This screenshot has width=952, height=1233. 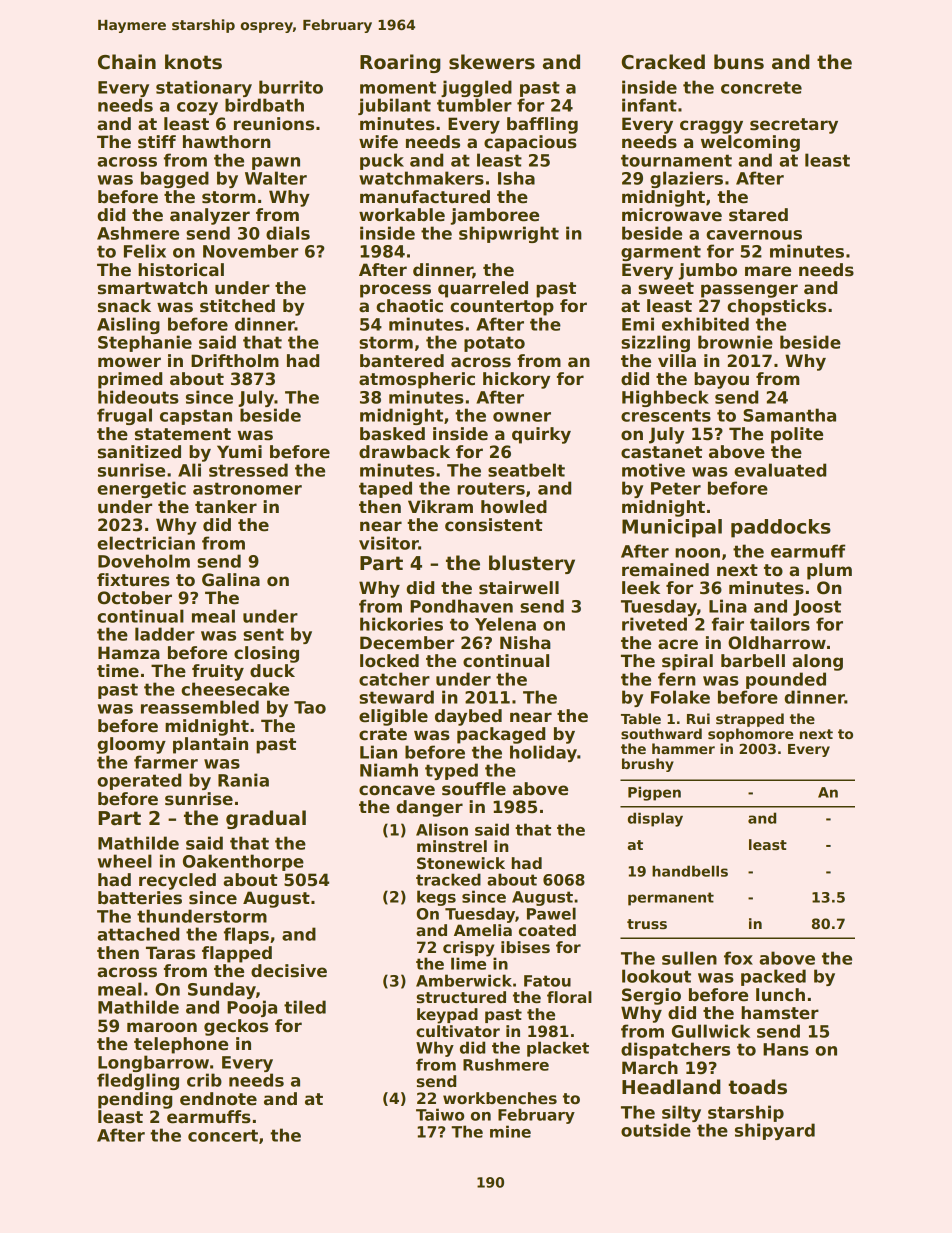 I want to click on southward, so click(x=661, y=733).
